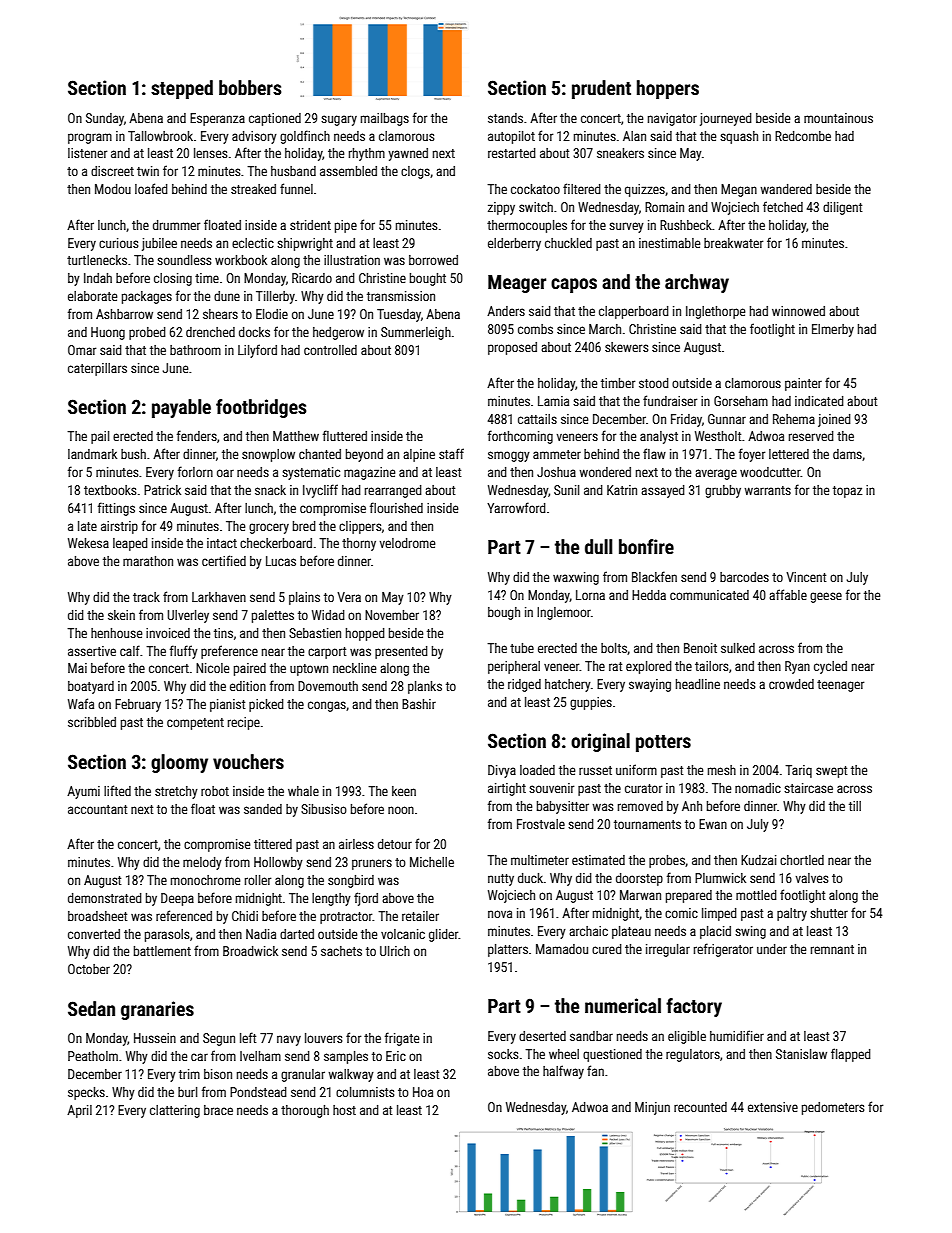 The width and height of the page is (952, 1233). I want to click on clattering, so click(175, 1111).
